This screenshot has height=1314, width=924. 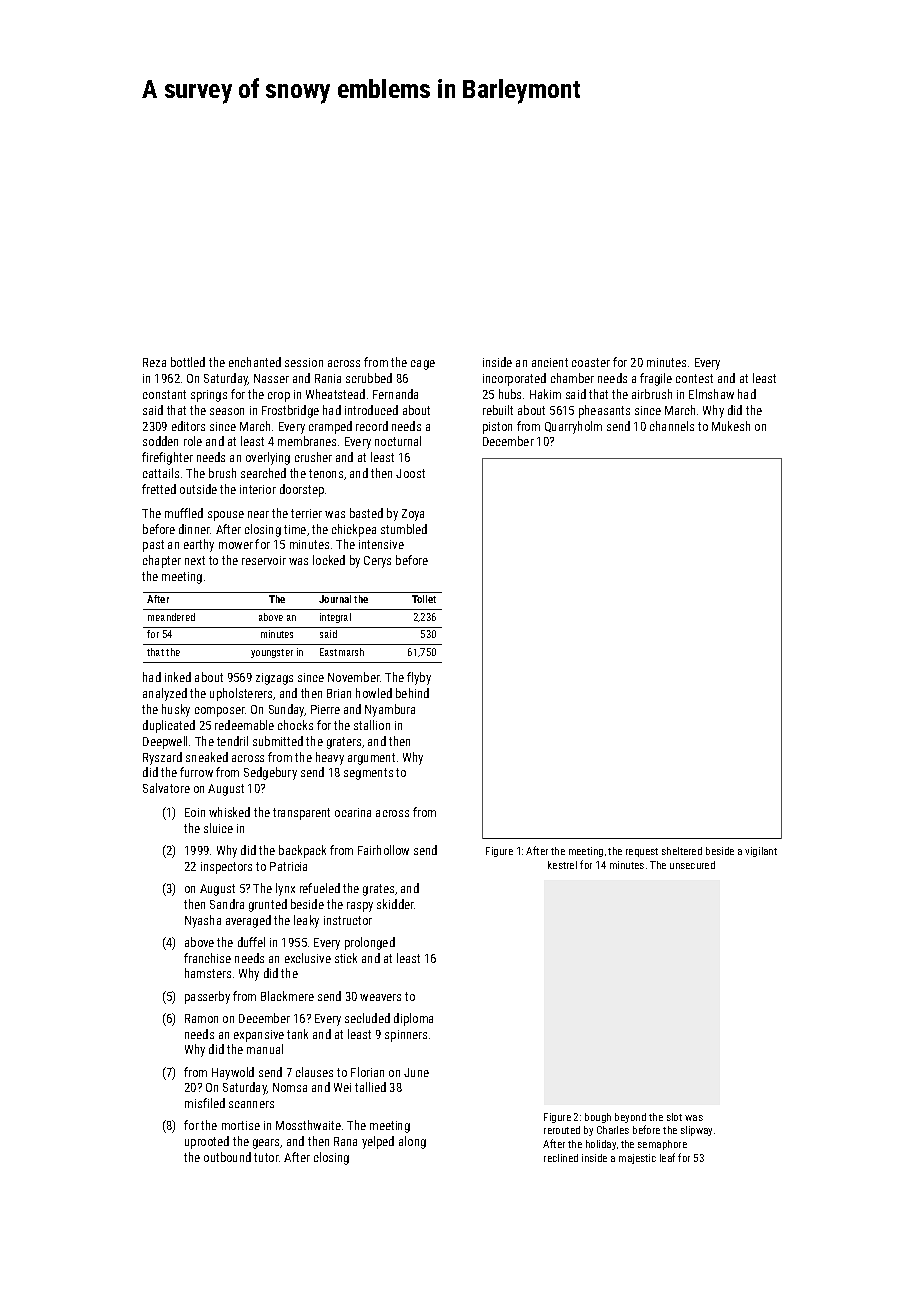 I want to click on leaf, so click(x=667, y=1157).
